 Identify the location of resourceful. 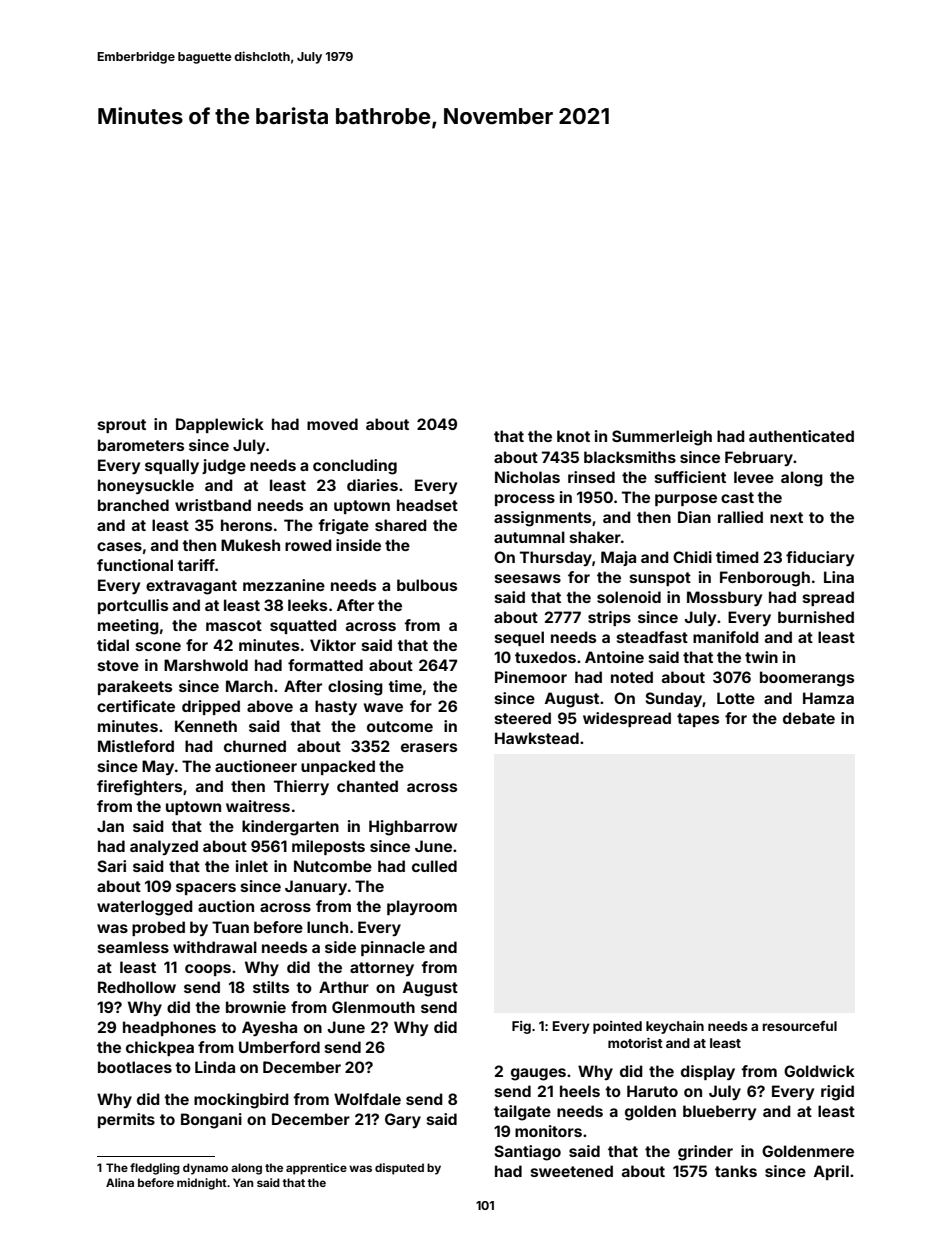
(799, 1026).
